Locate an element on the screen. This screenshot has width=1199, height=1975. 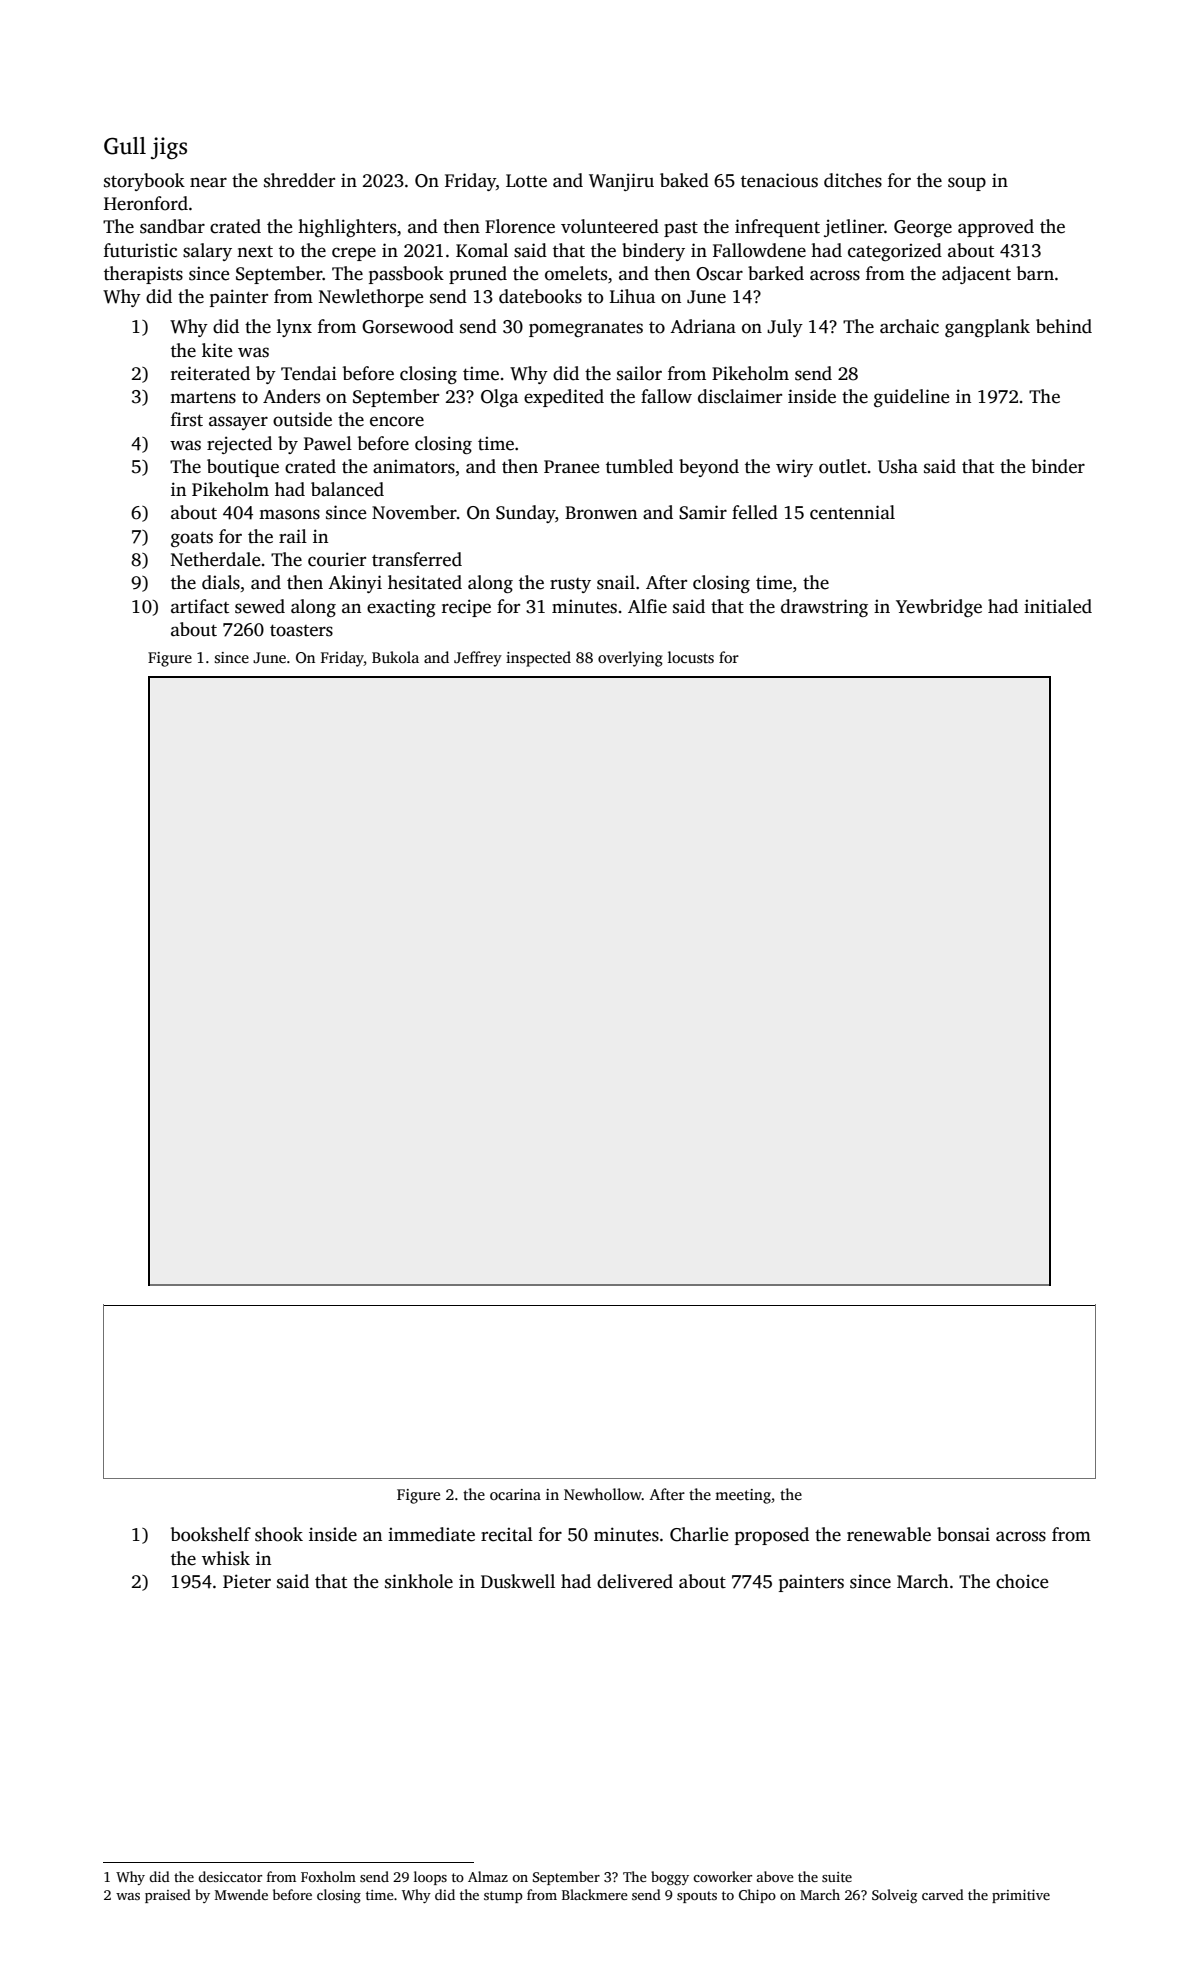
coworker is located at coordinates (722, 1876).
